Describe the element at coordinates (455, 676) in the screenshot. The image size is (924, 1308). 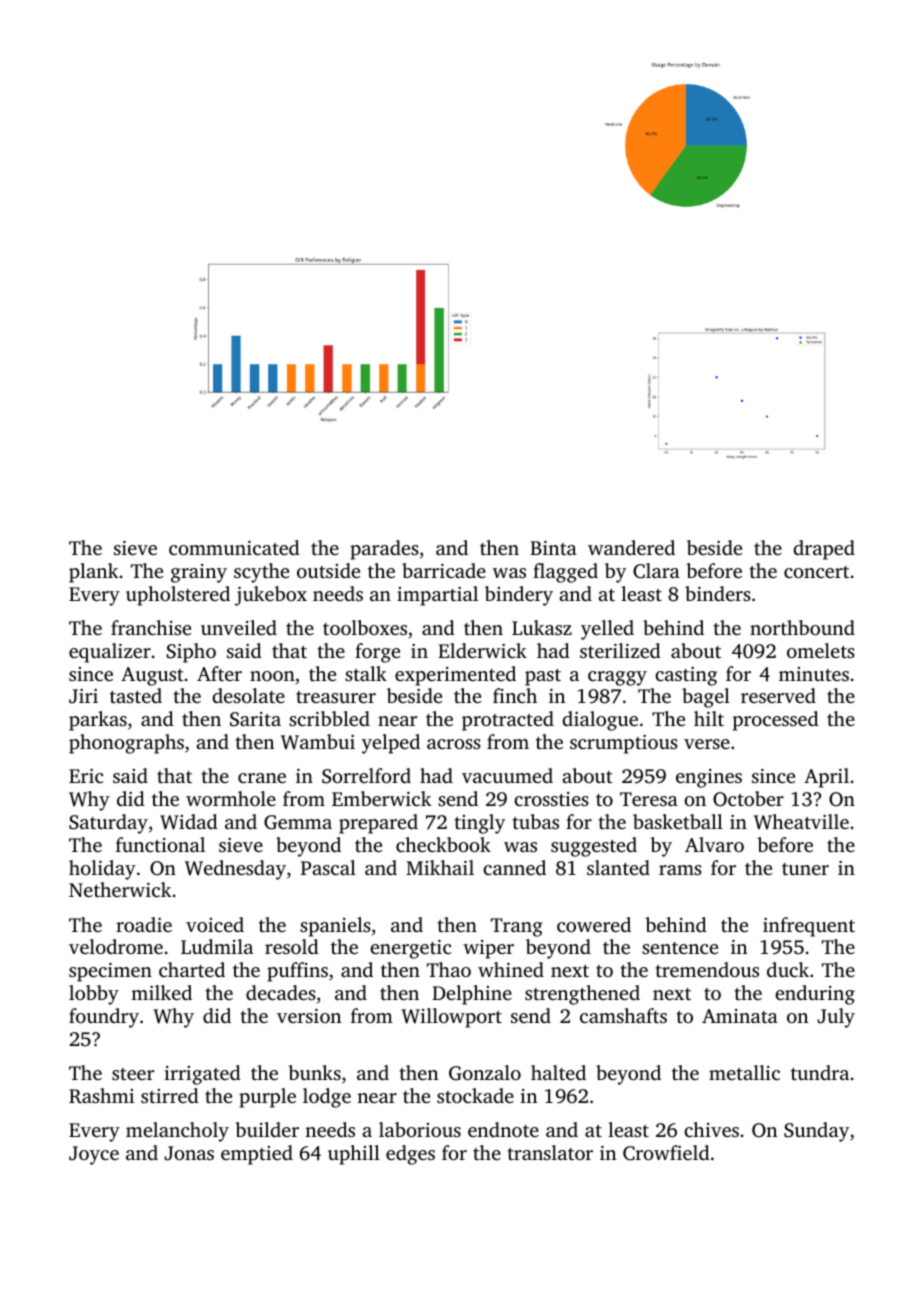
I see `experimented` at that location.
